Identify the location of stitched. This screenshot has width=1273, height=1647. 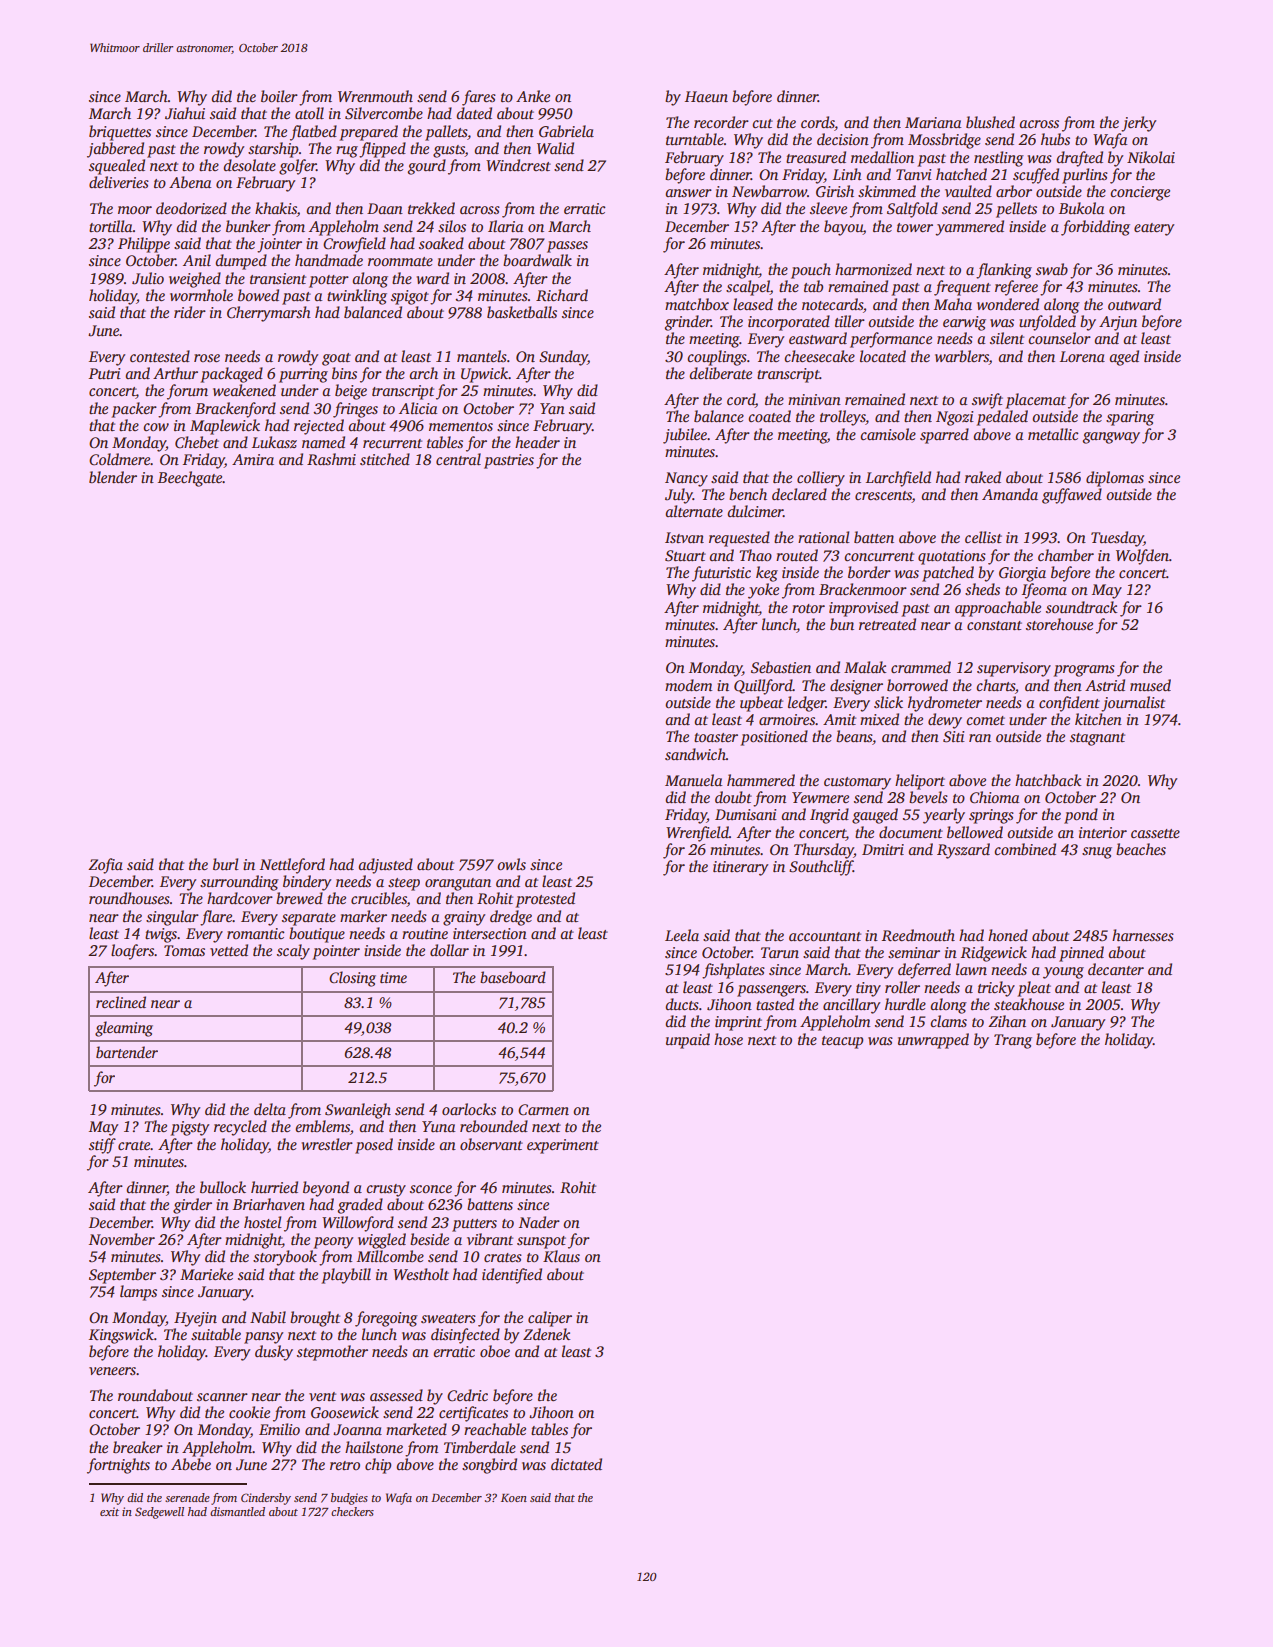
(385, 459).
